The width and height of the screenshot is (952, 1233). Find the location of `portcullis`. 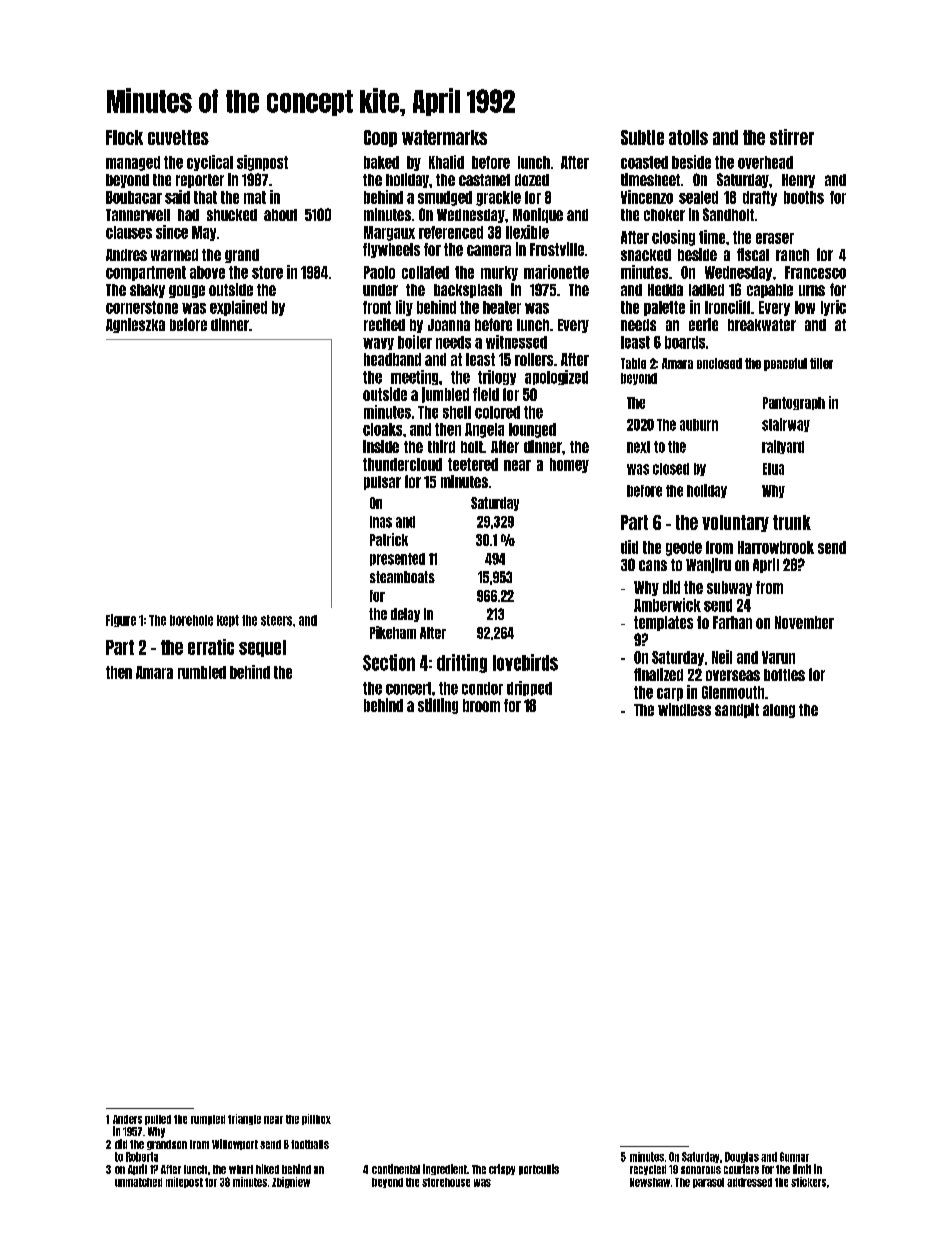

portcullis is located at coordinates (539, 1169).
